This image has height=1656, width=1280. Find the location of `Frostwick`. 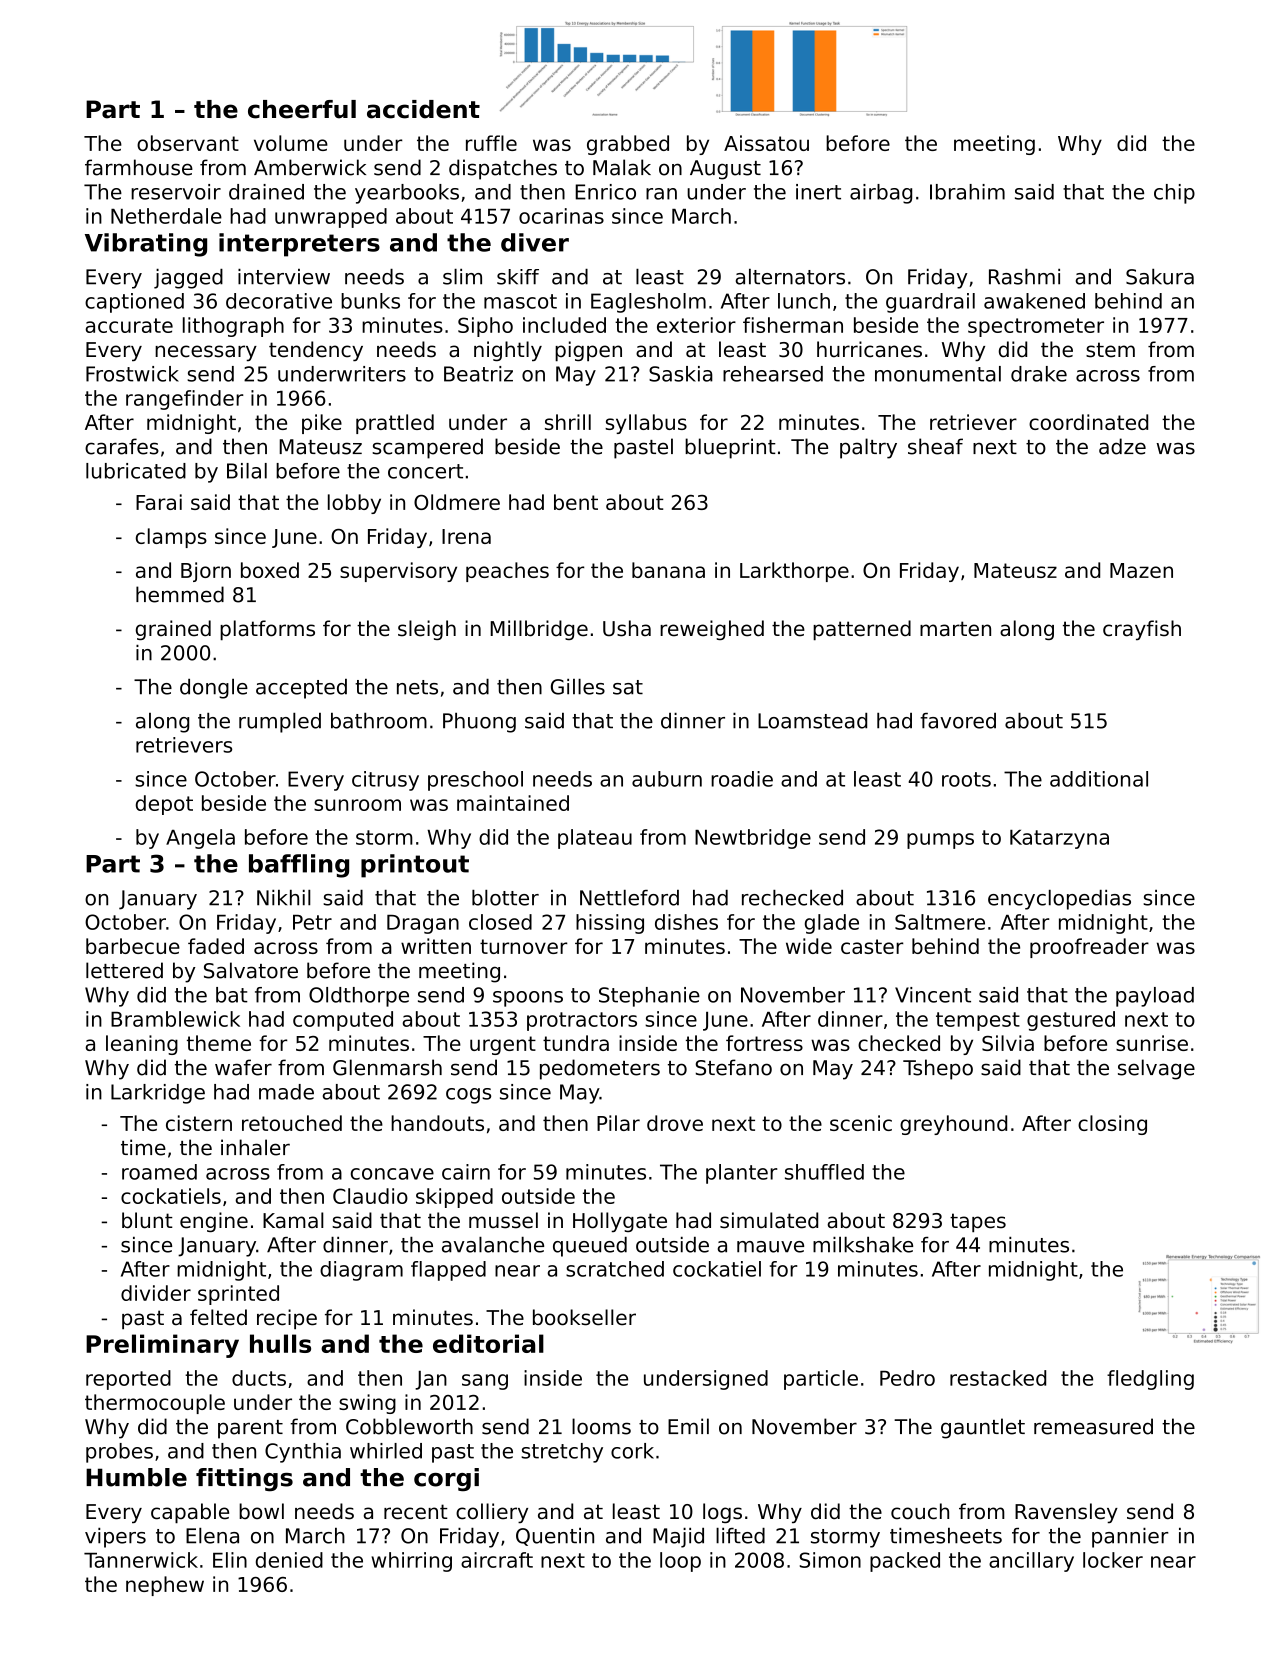

Frostwick is located at coordinates (132, 374).
